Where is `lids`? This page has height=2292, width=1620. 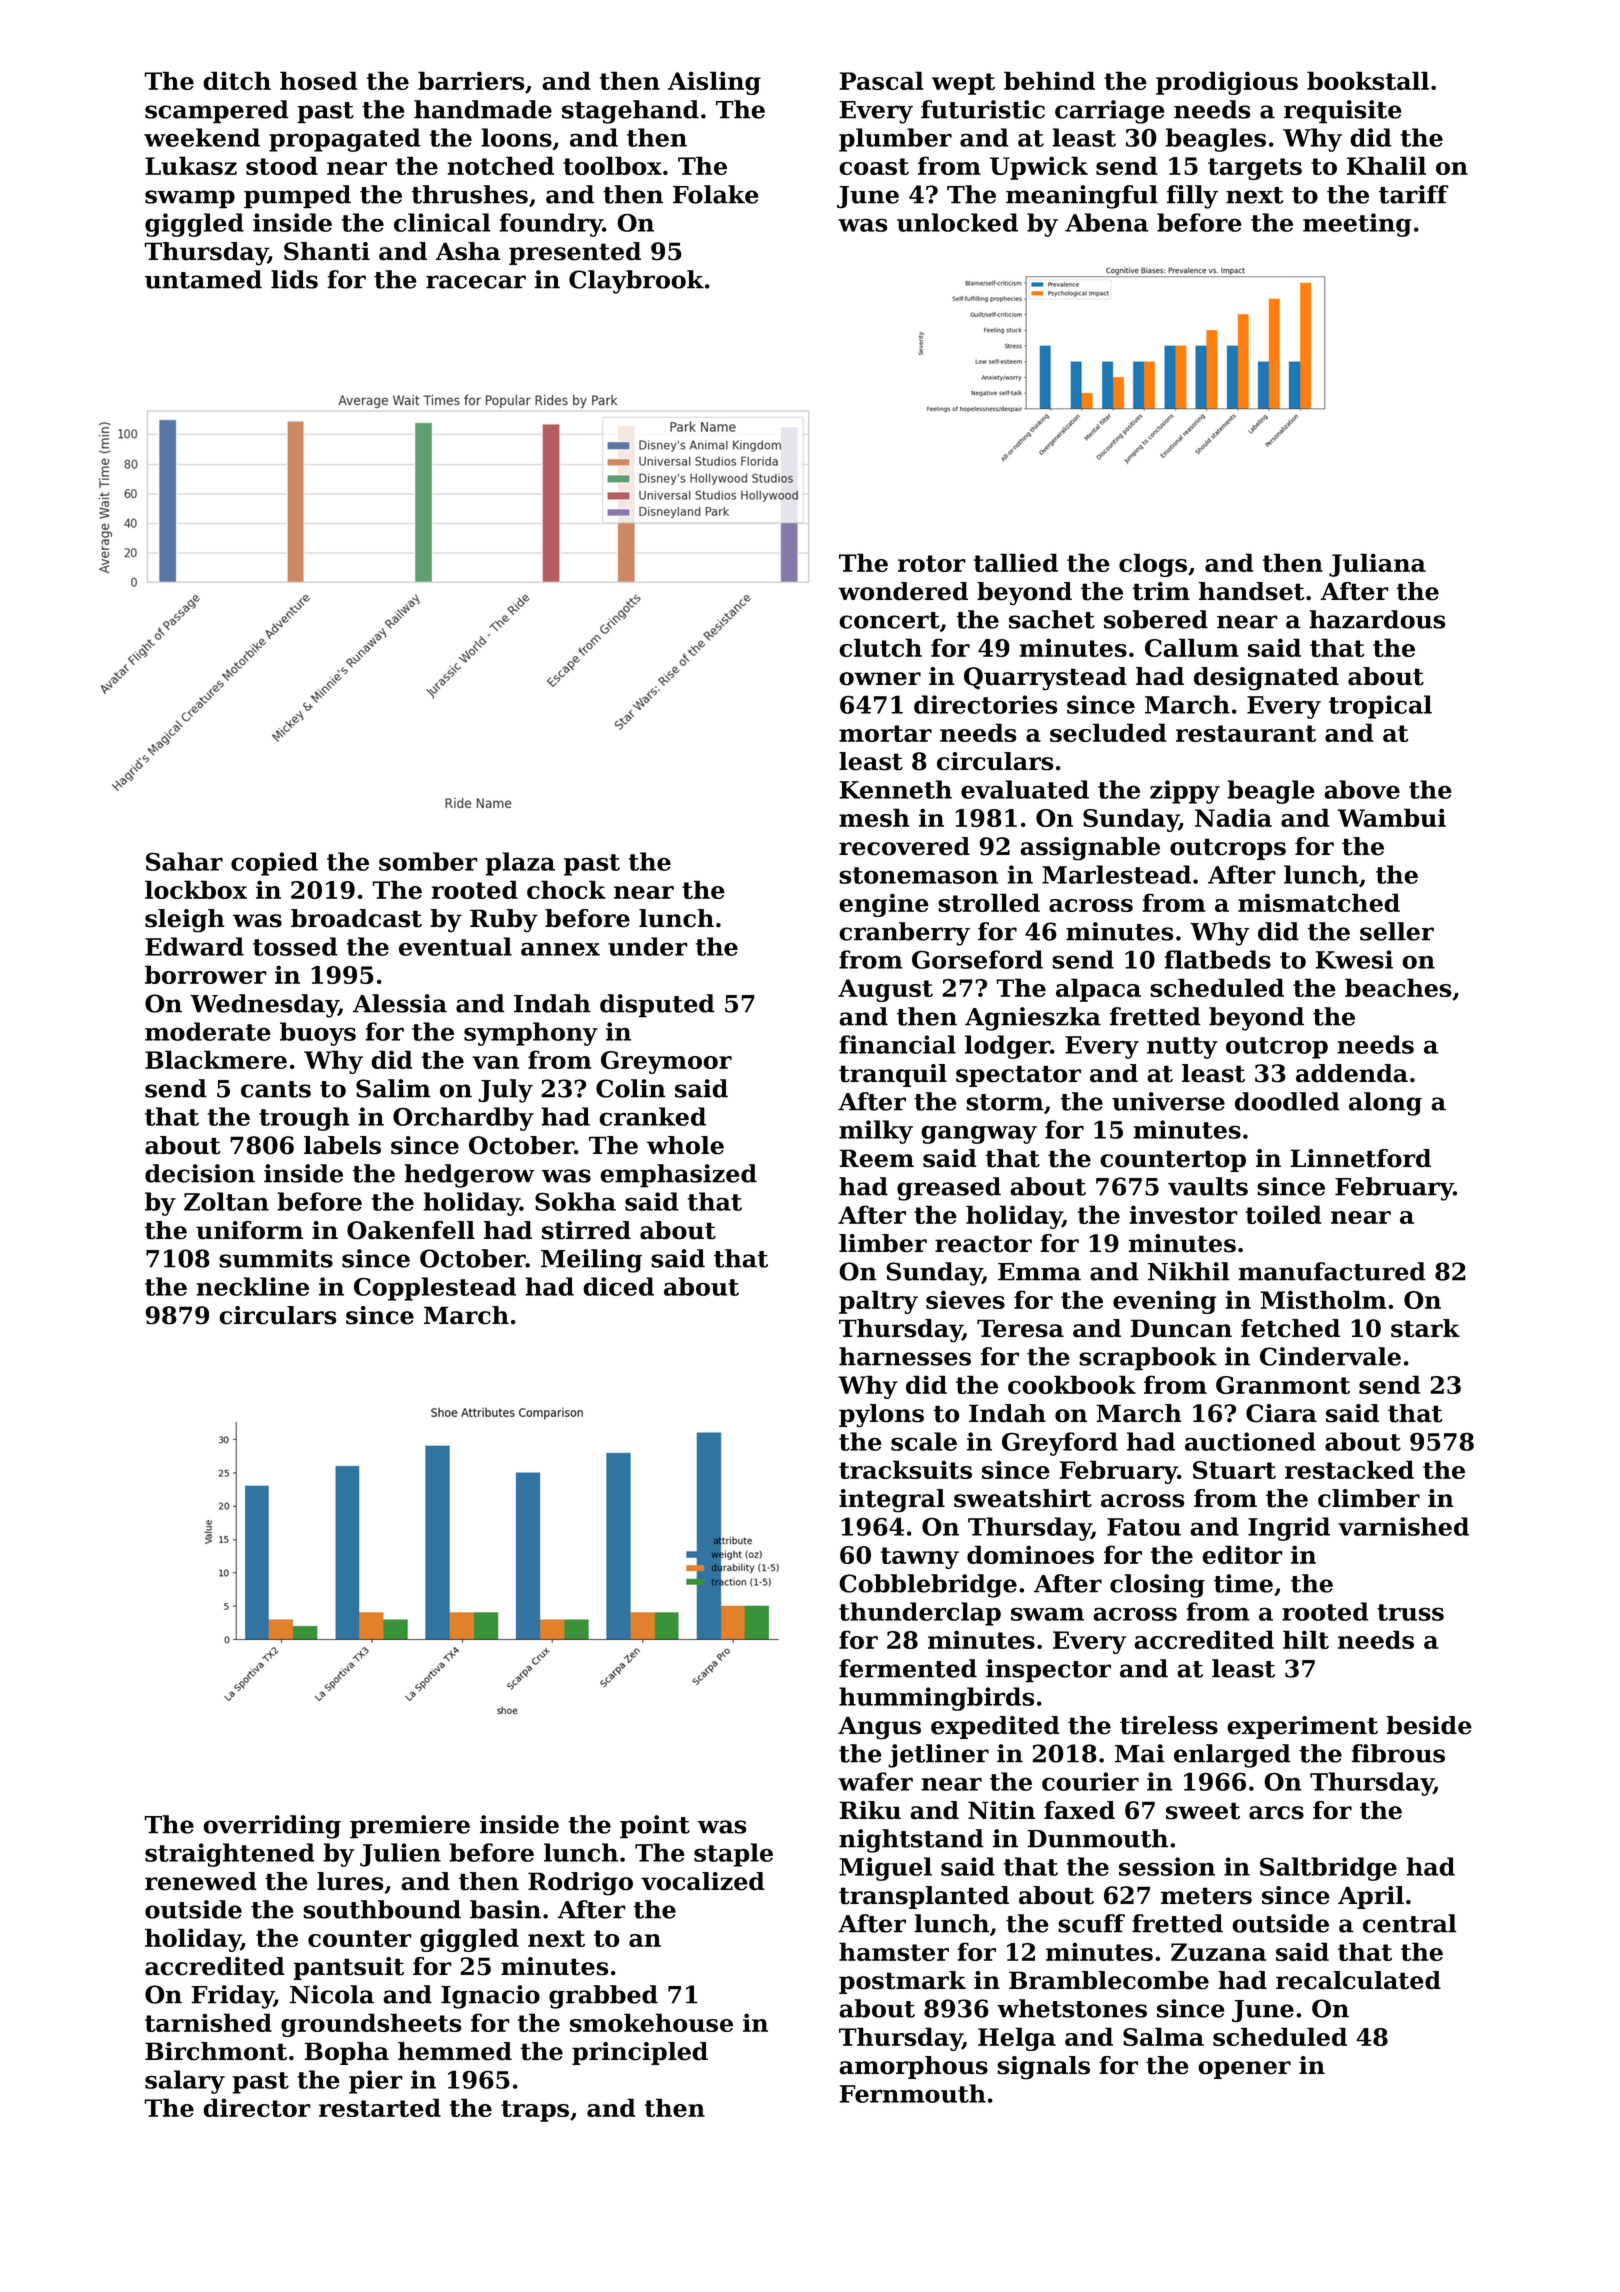 lids is located at coordinates (294, 279).
